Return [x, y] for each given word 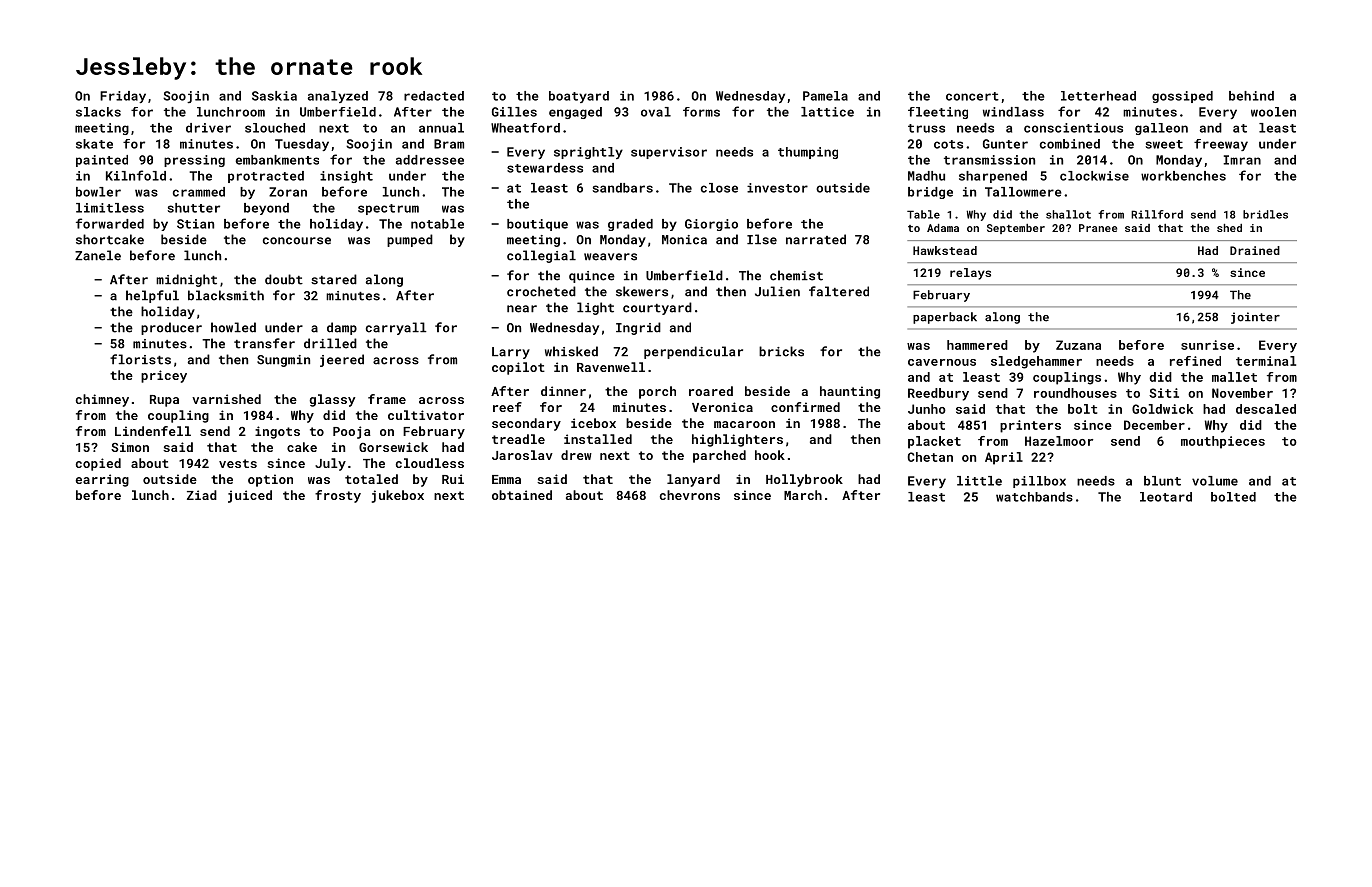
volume [1215, 481]
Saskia [274, 96]
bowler [98, 192]
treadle [518, 439]
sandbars [622, 188]
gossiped [1182, 97]
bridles [1265, 214]
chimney [102, 400]
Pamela [825, 96]
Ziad [202, 495]
